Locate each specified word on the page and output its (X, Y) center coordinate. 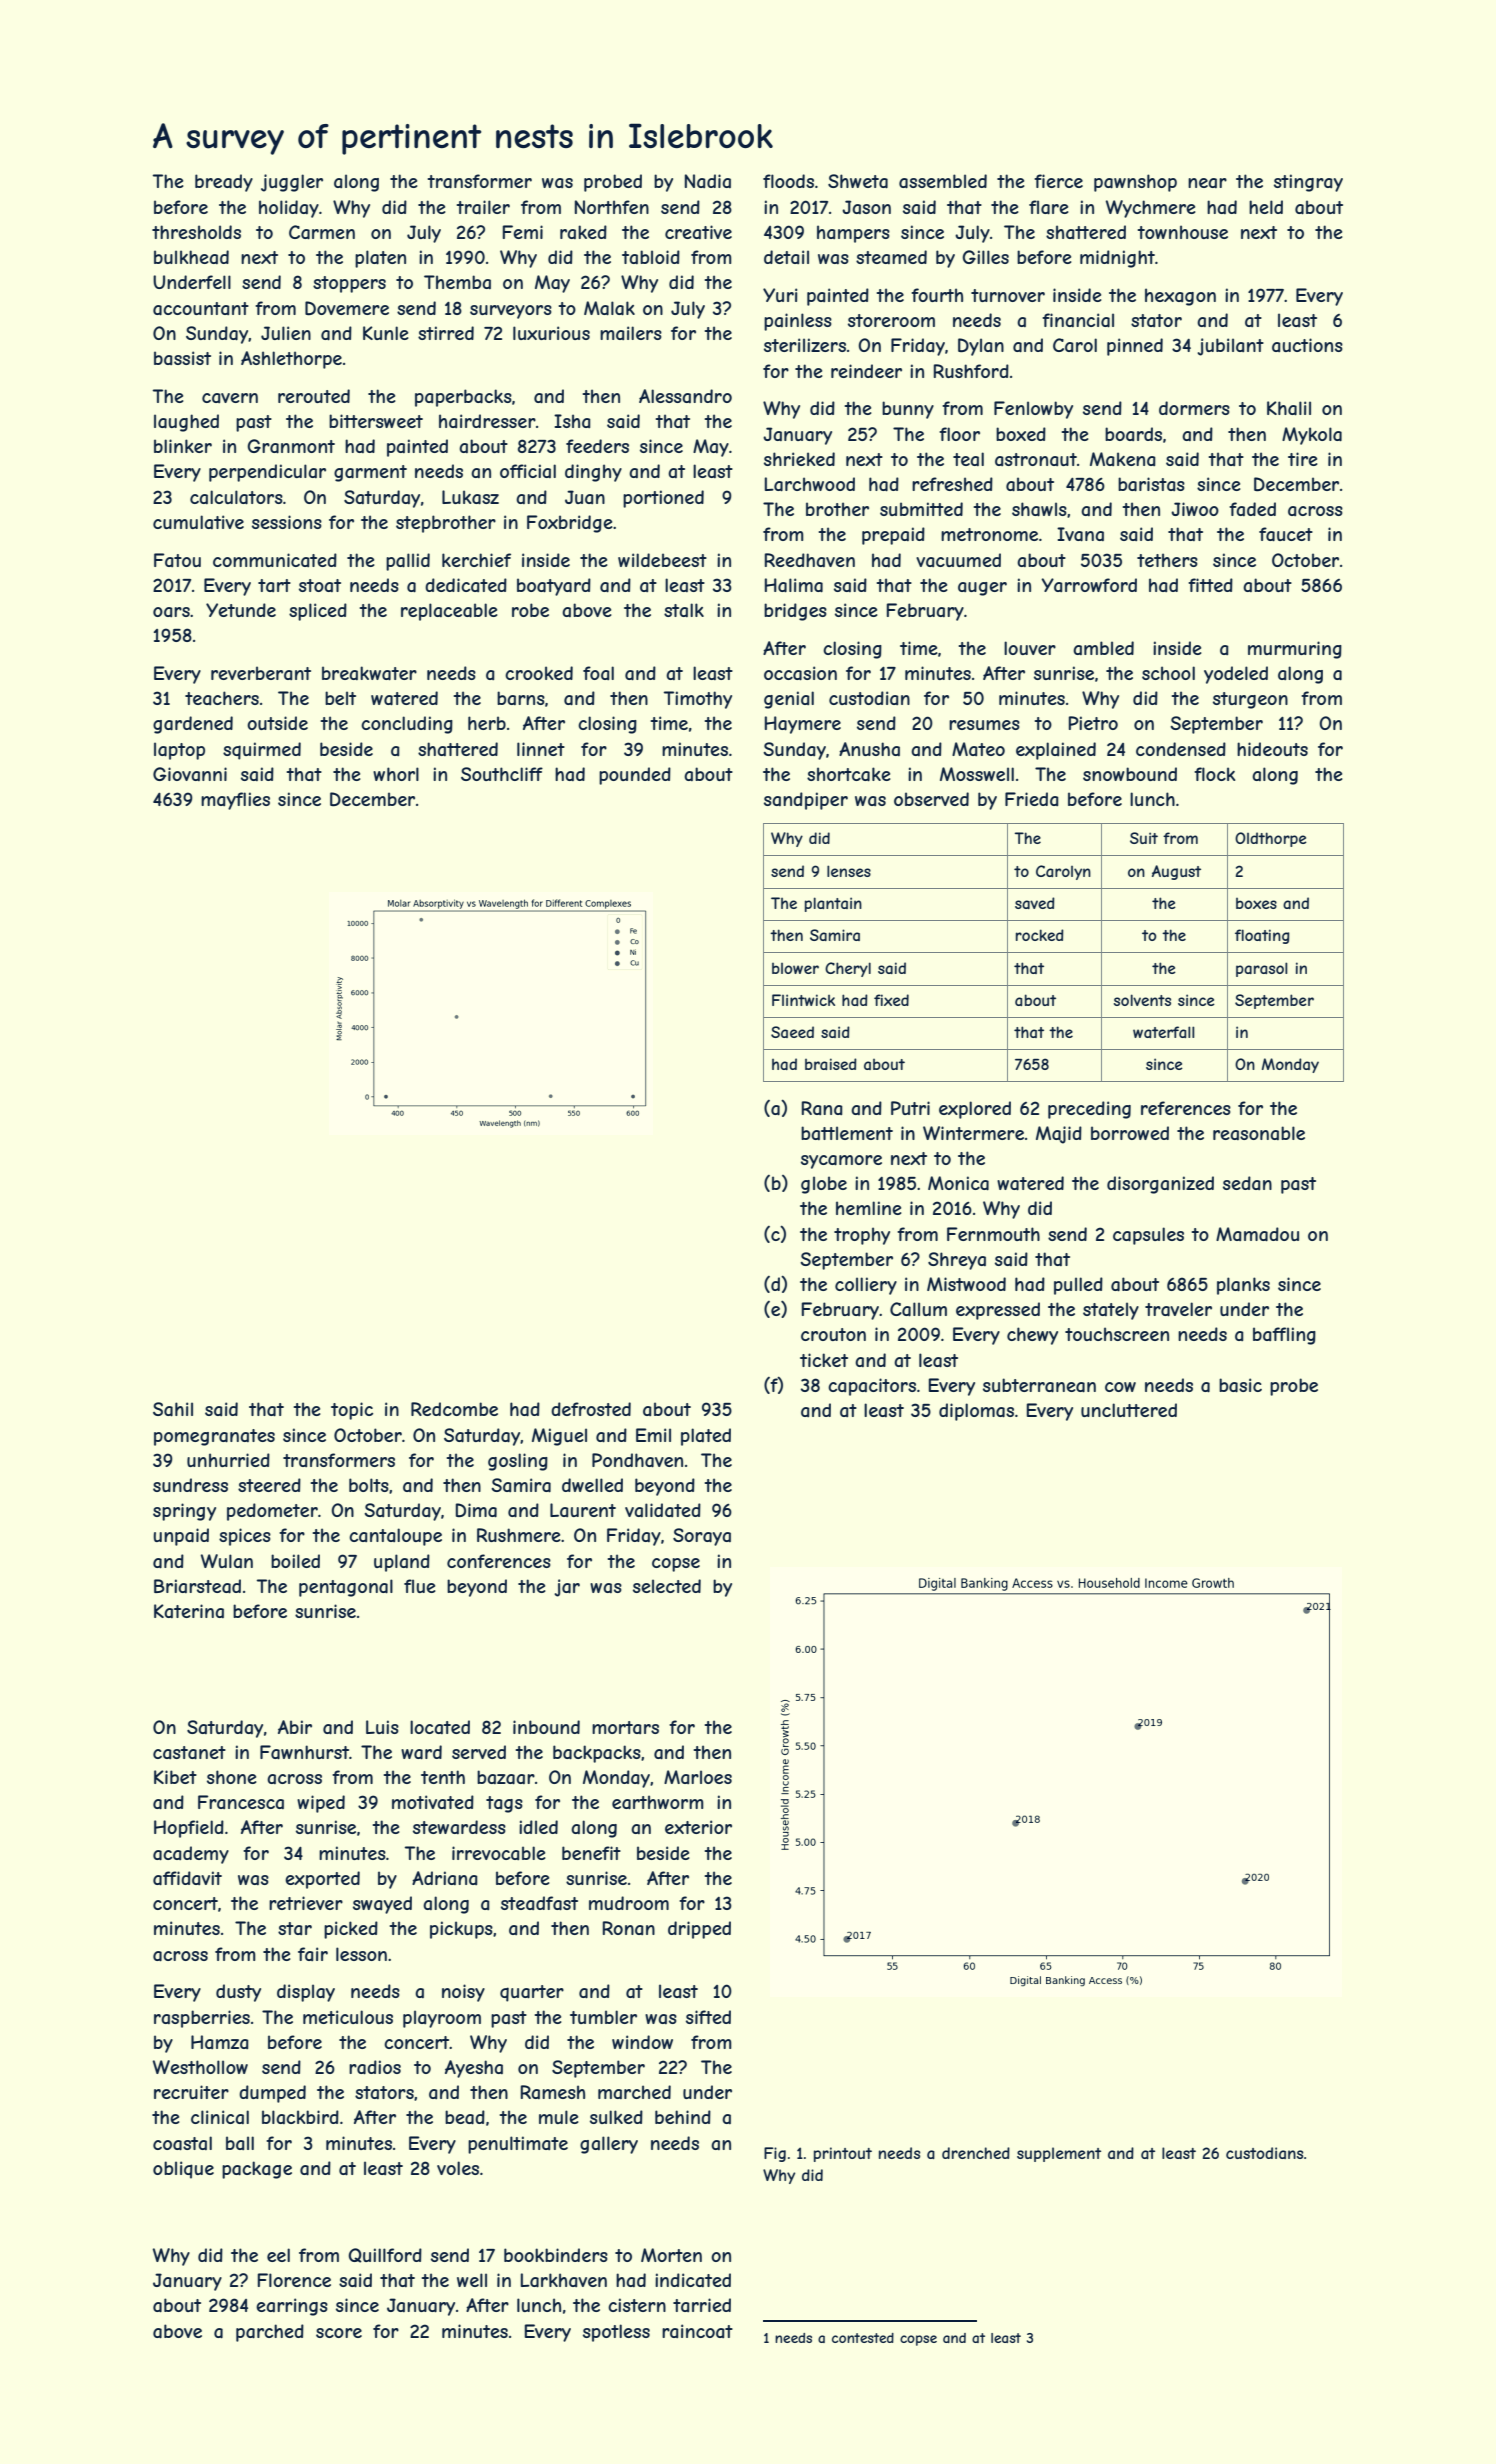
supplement (1059, 2154)
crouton (833, 1334)
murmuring (1295, 650)
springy (184, 1512)
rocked (1040, 935)
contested (863, 2338)
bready (224, 183)
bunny (908, 410)
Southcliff (502, 774)
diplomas (976, 1412)
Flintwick (803, 1000)
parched (270, 2333)
